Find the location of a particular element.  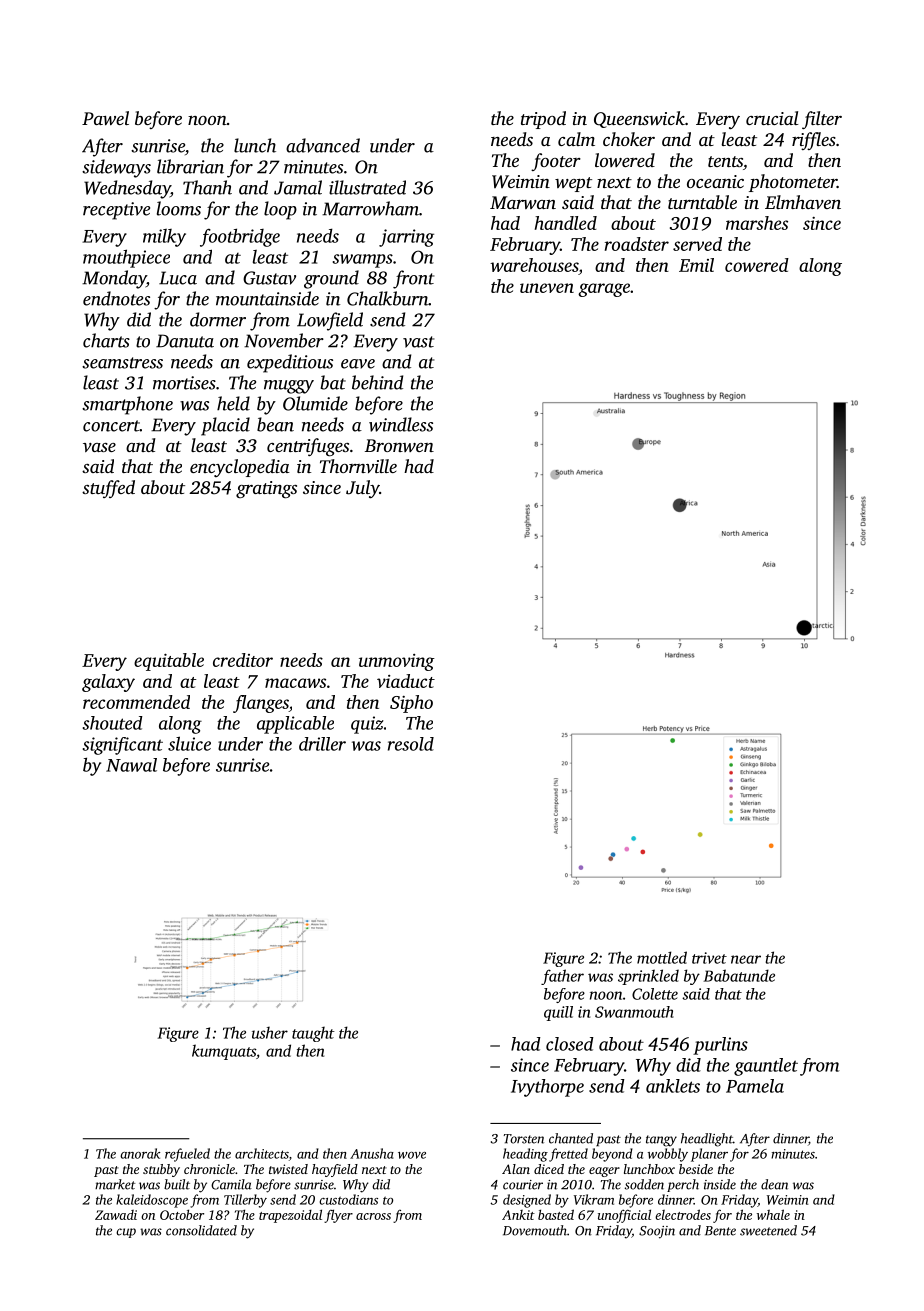

galaxy is located at coordinates (108, 683).
